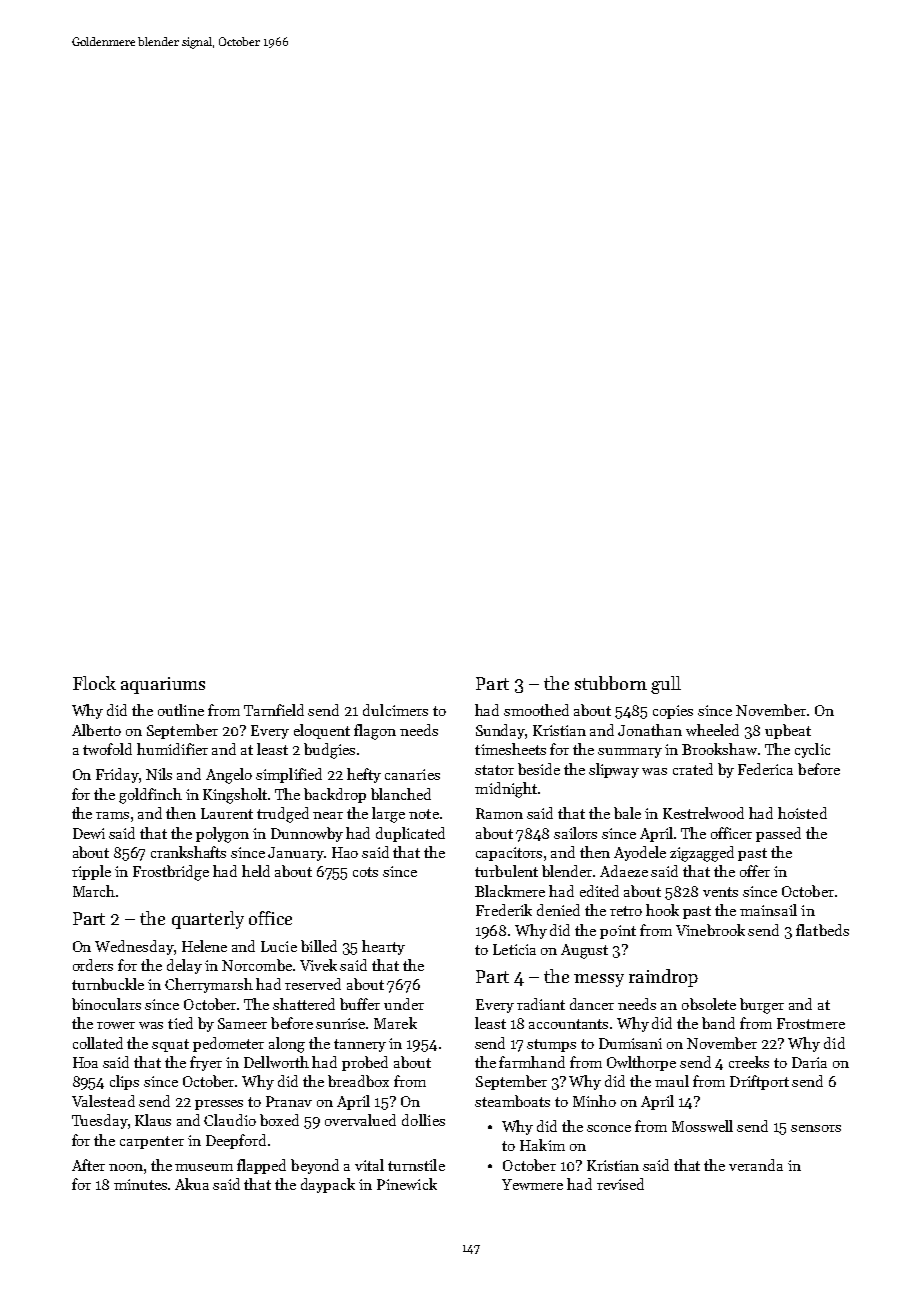  Describe the element at coordinates (261, 1166) in the document. I see `flapped` at that location.
